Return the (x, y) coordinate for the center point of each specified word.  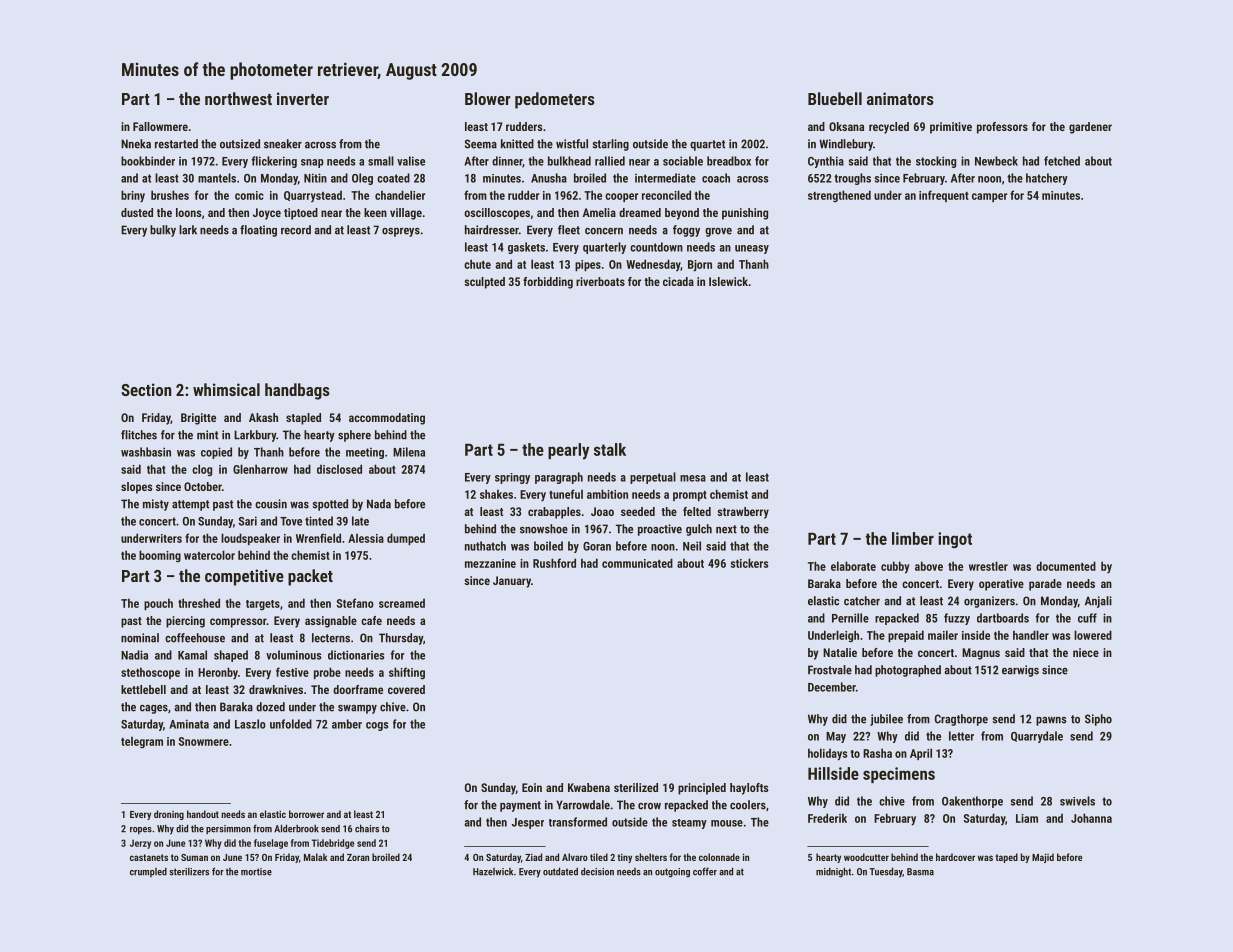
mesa (693, 478)
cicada (678, 281)
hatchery (1047, 179)
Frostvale (830, 670)
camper (989, 197)
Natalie (840, 652)
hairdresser (492, 230)
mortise (256, 872)
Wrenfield (318, 538)
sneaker (283, 144)
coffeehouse (195, 638)
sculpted (484, 283)
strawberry (743, 513)
